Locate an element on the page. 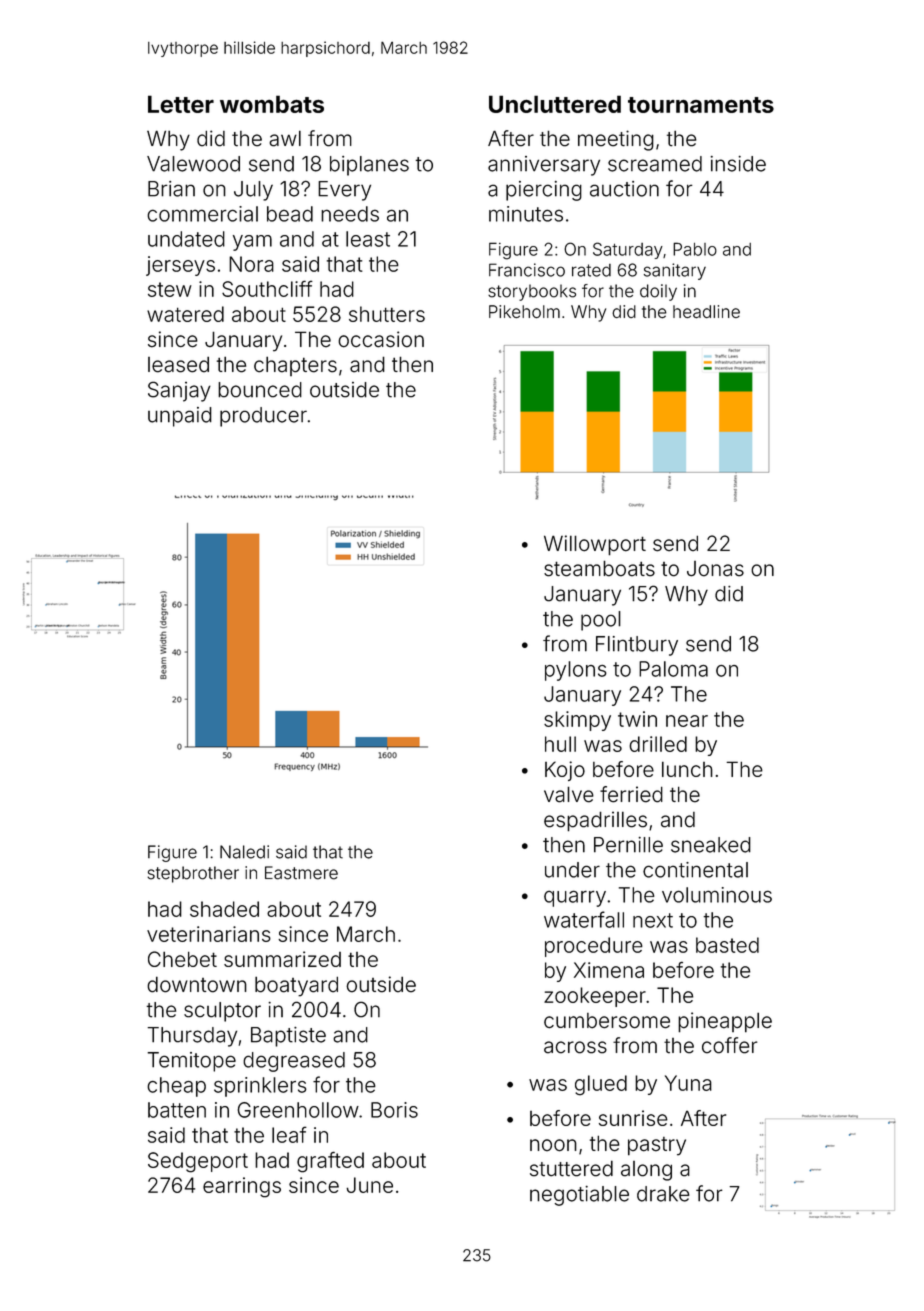 The image size is (924, 1311). hull is located at coordinates (560, 744).
